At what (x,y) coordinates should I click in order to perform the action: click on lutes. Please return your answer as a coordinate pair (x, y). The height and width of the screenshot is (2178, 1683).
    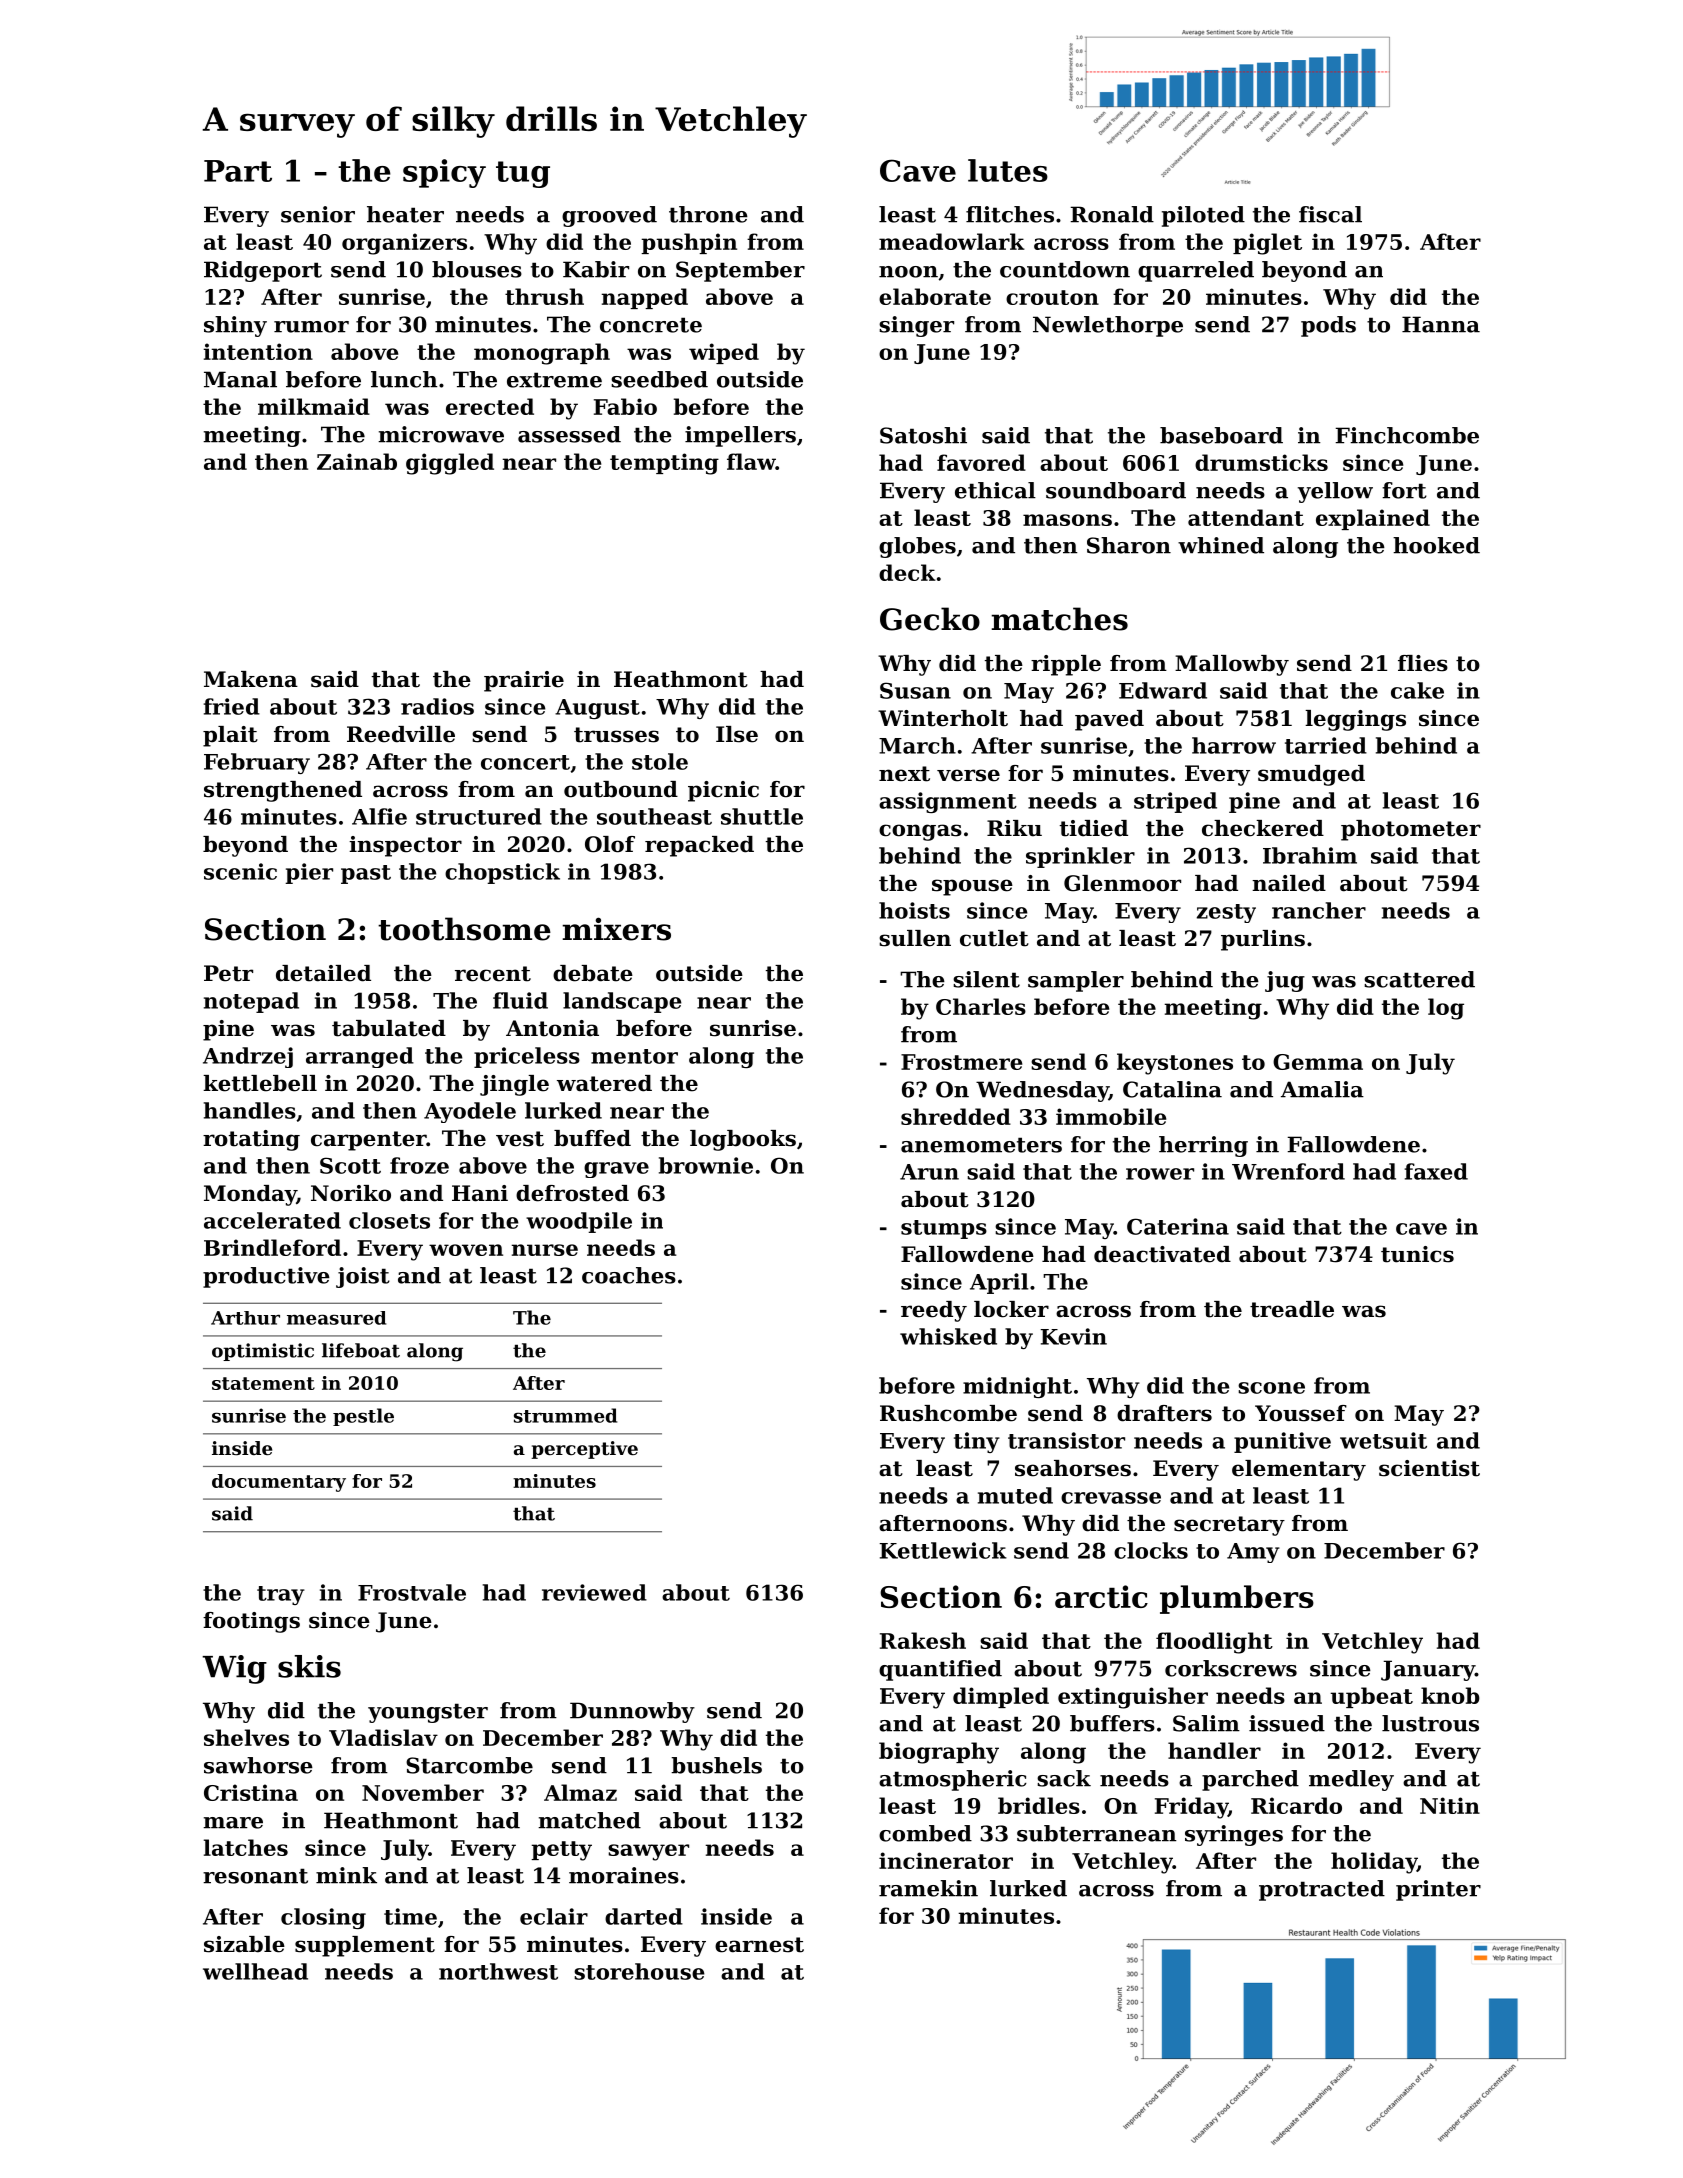
    Looking at the image, I should click on (1008, 170).
